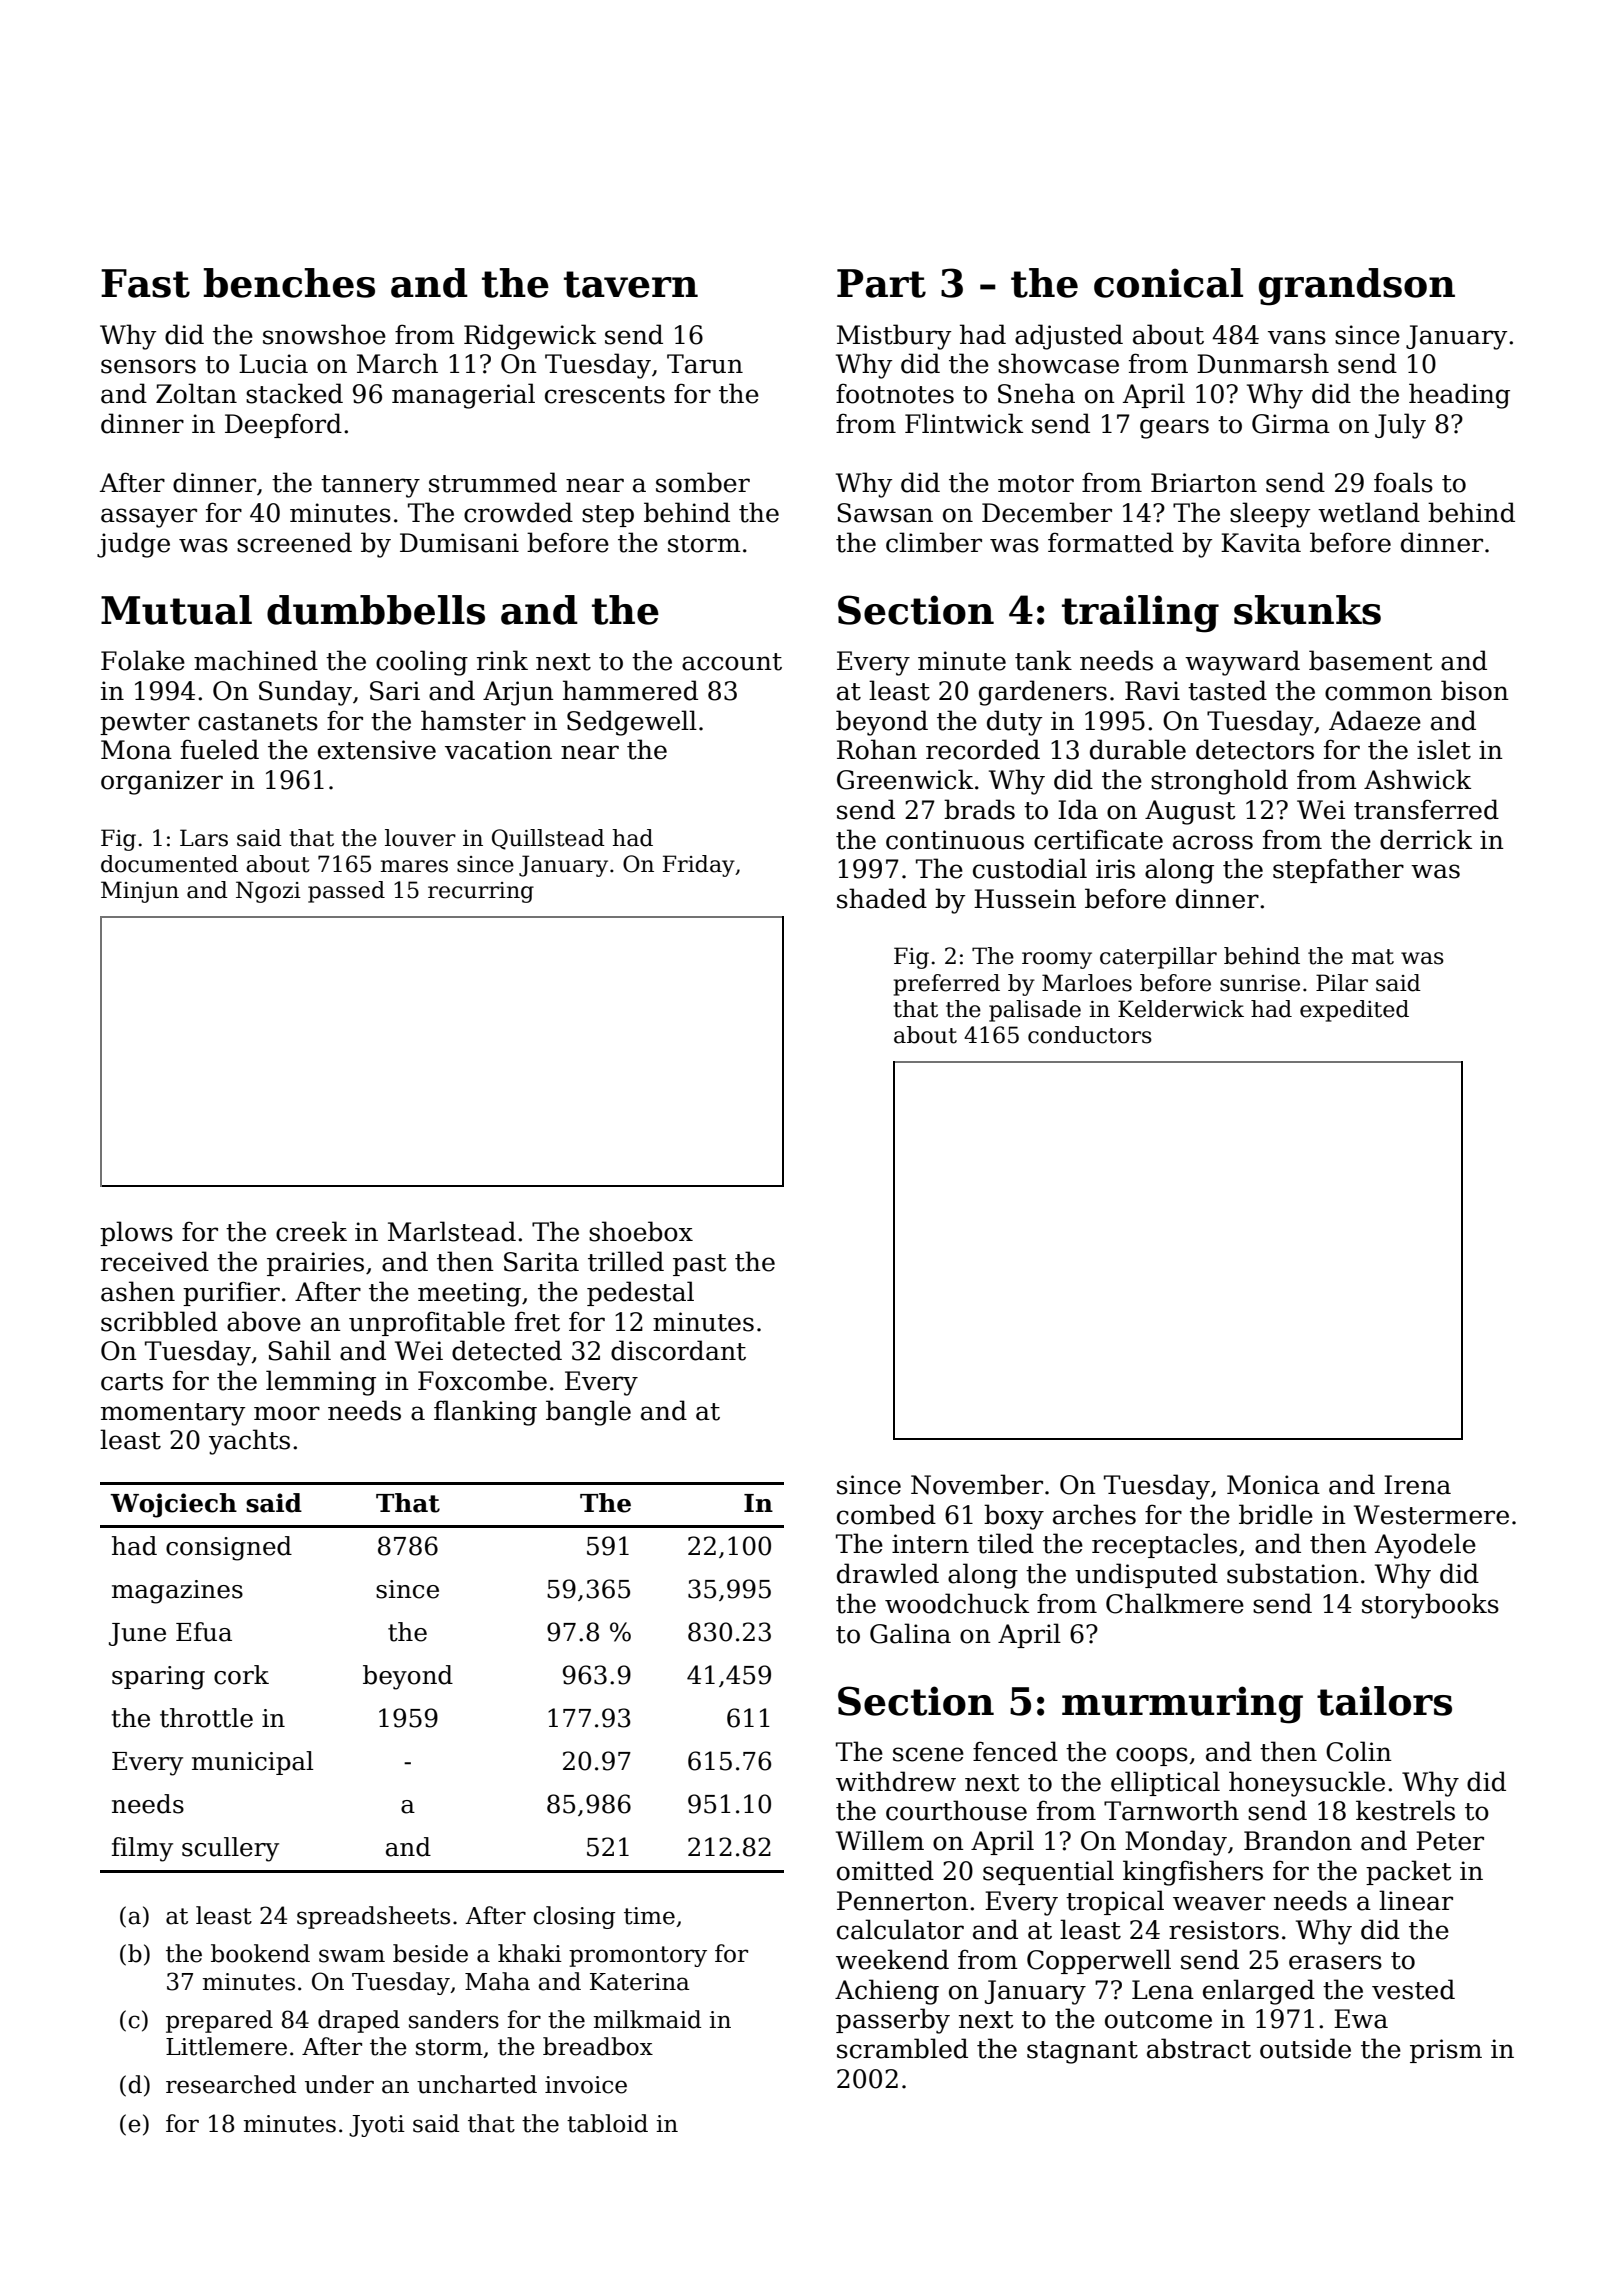  What do you see at coordinates (1426, 839) in the screenshot?
I see `derrick` at bounding box center [1426, 839].
